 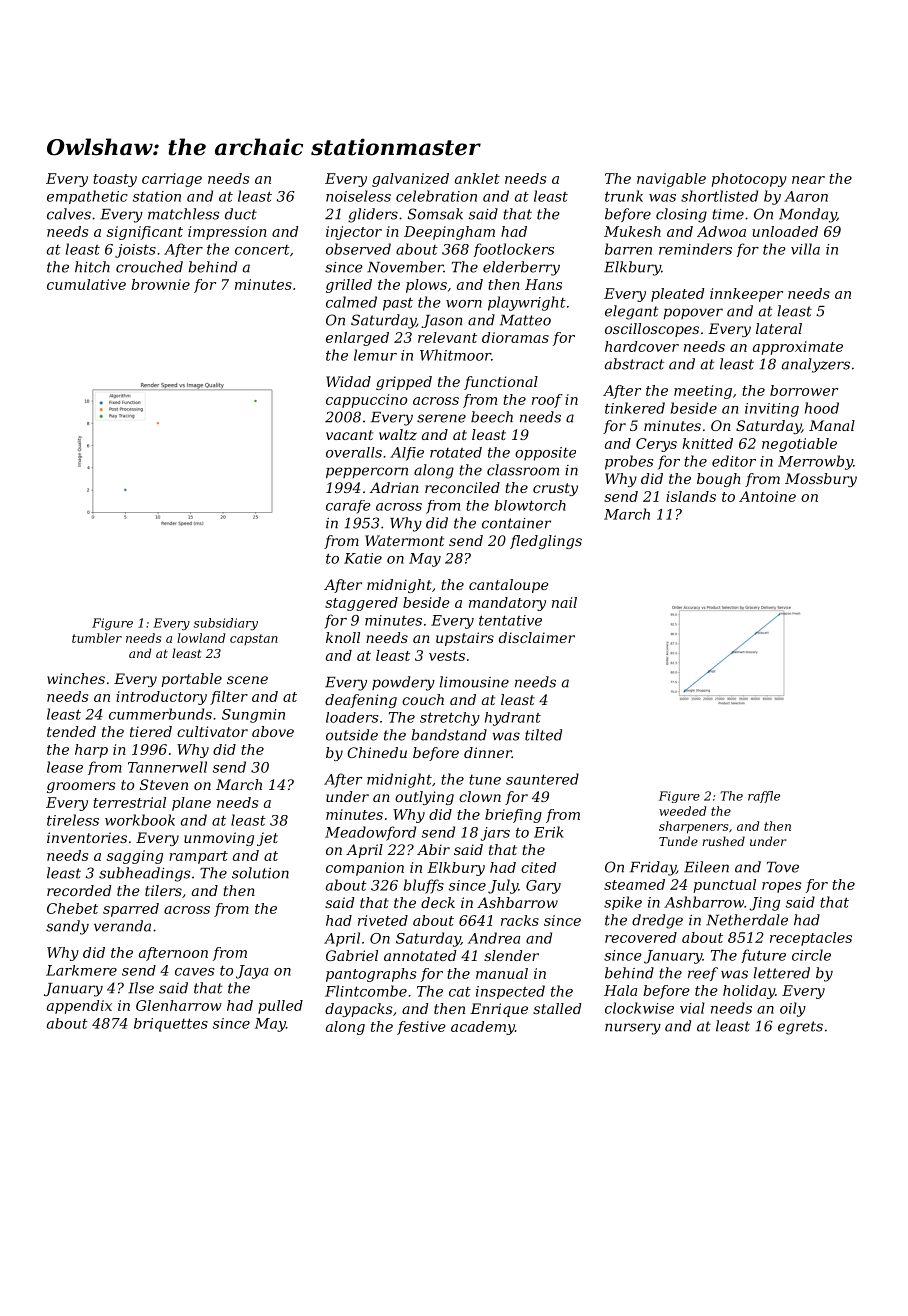 What do you see at coordinates (642, 346) in the screenshot?
I see `hardcover` at bounding box center [642, 346].
